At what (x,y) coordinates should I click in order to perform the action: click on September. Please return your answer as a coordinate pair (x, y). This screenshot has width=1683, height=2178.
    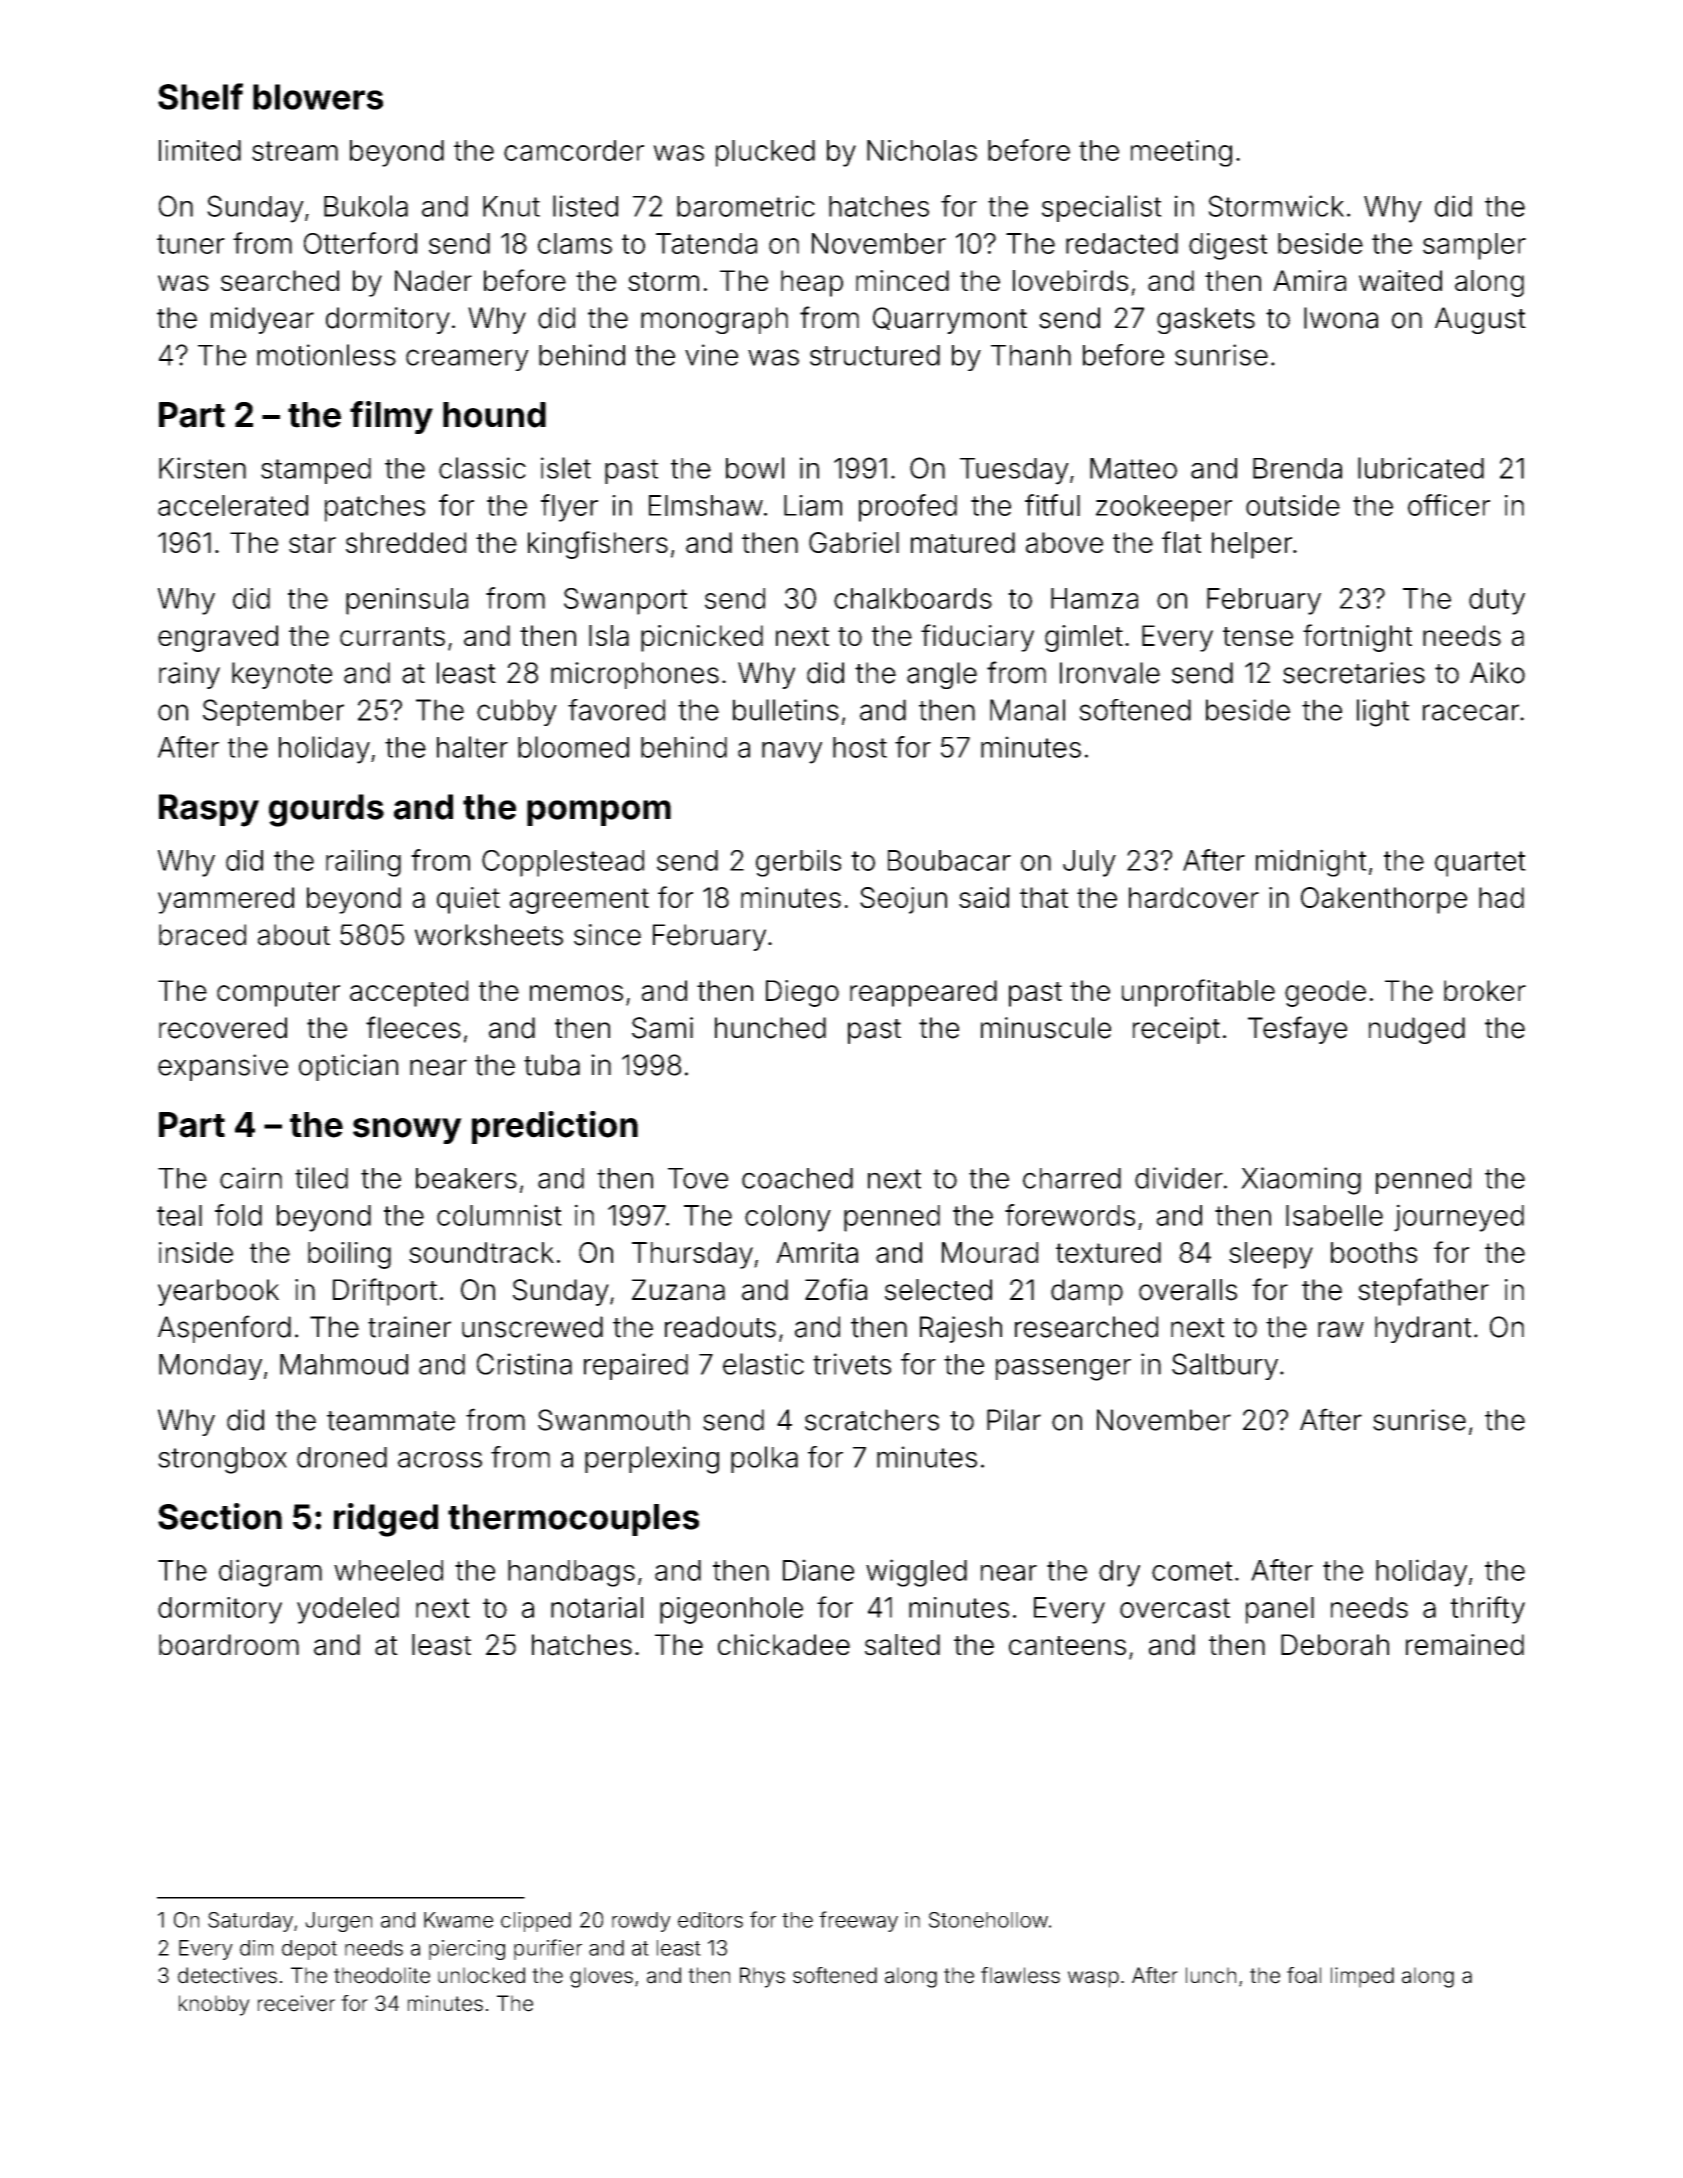
    Looking at the image, I should click on (273, 712).
